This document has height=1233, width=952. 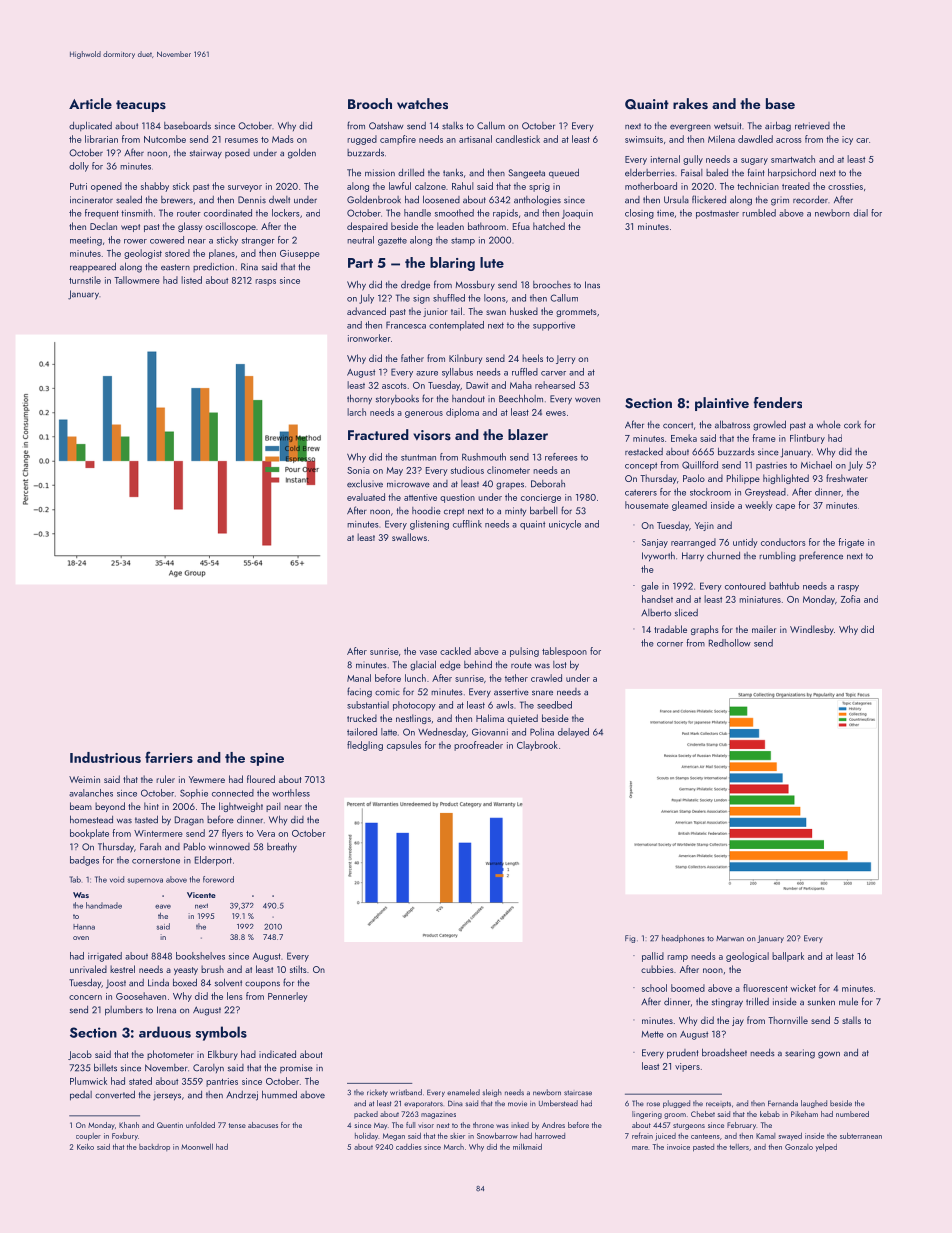 I want to click on Moonwell, so click(x=197, y=1147).
